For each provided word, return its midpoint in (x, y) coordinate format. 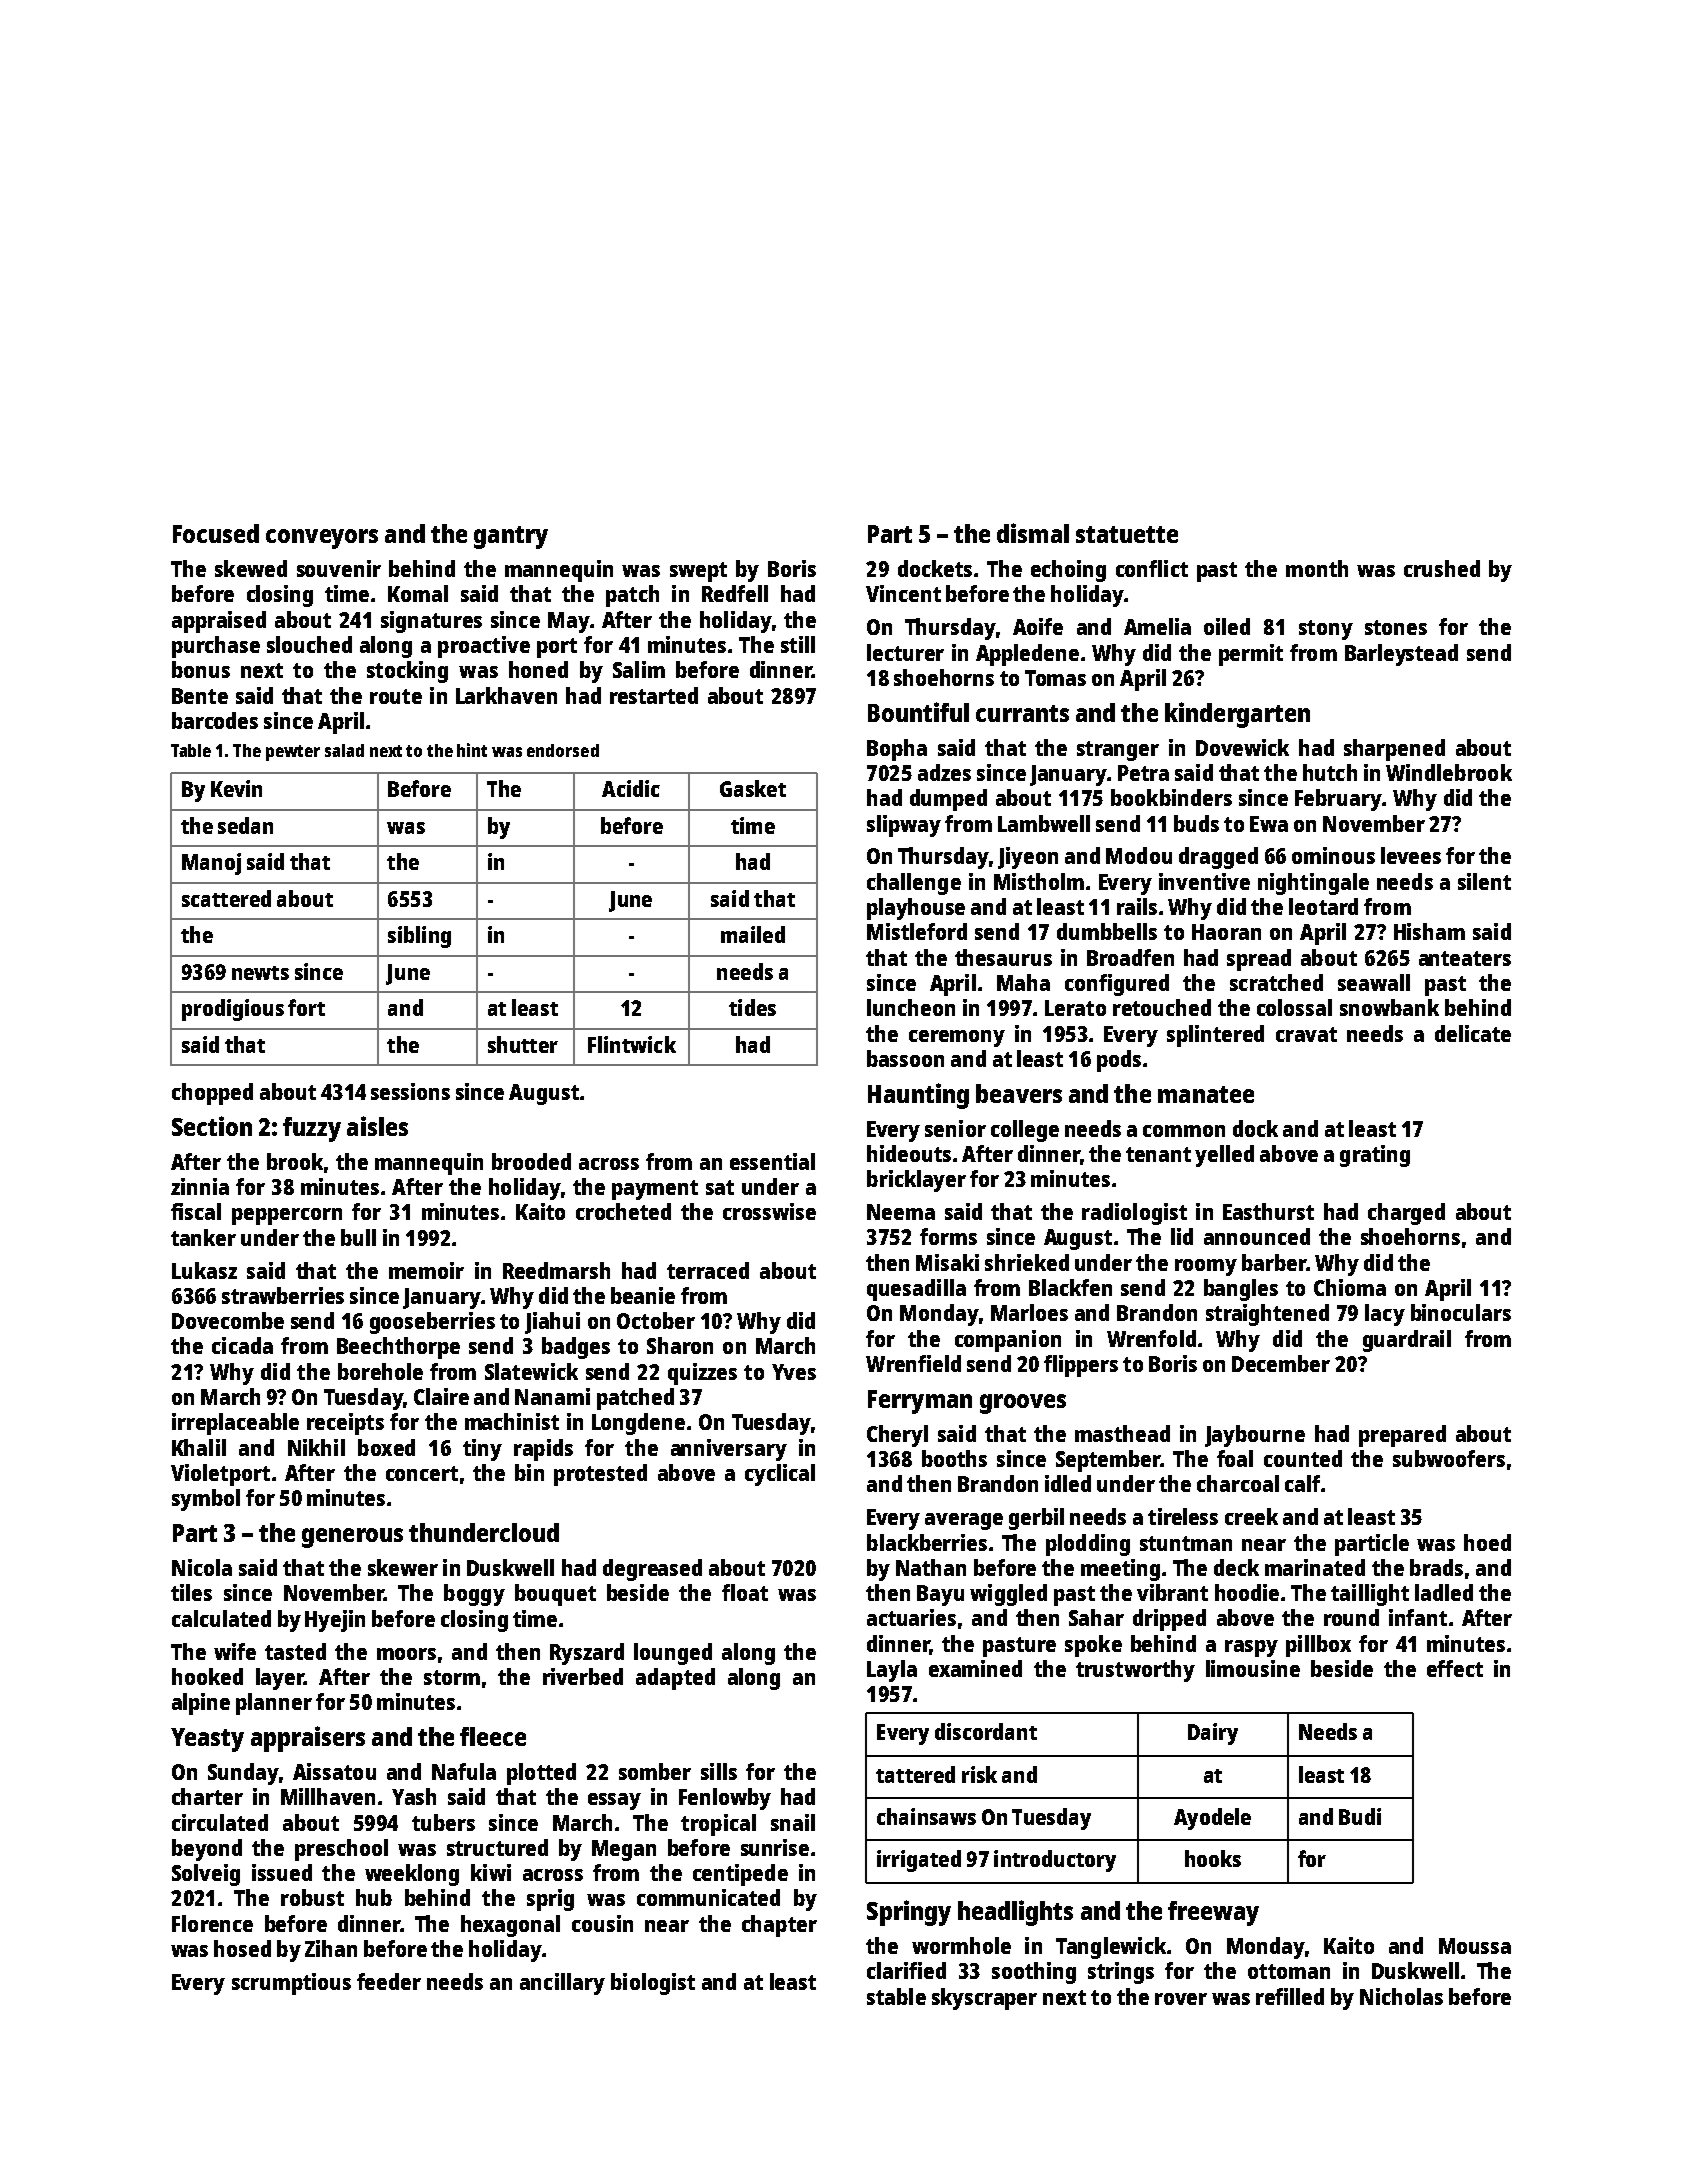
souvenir (339, 568)
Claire (441, 1396)
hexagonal (510, 1926)
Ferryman (920, 1402)
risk (979, 1774)
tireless (1183, 1516)
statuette (1127, 534)
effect (1455, 1668)
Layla (892, 1671)
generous (352, 1538)
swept (698, 572)
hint (472, 750)
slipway (904, 826)
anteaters (1465, 958)
